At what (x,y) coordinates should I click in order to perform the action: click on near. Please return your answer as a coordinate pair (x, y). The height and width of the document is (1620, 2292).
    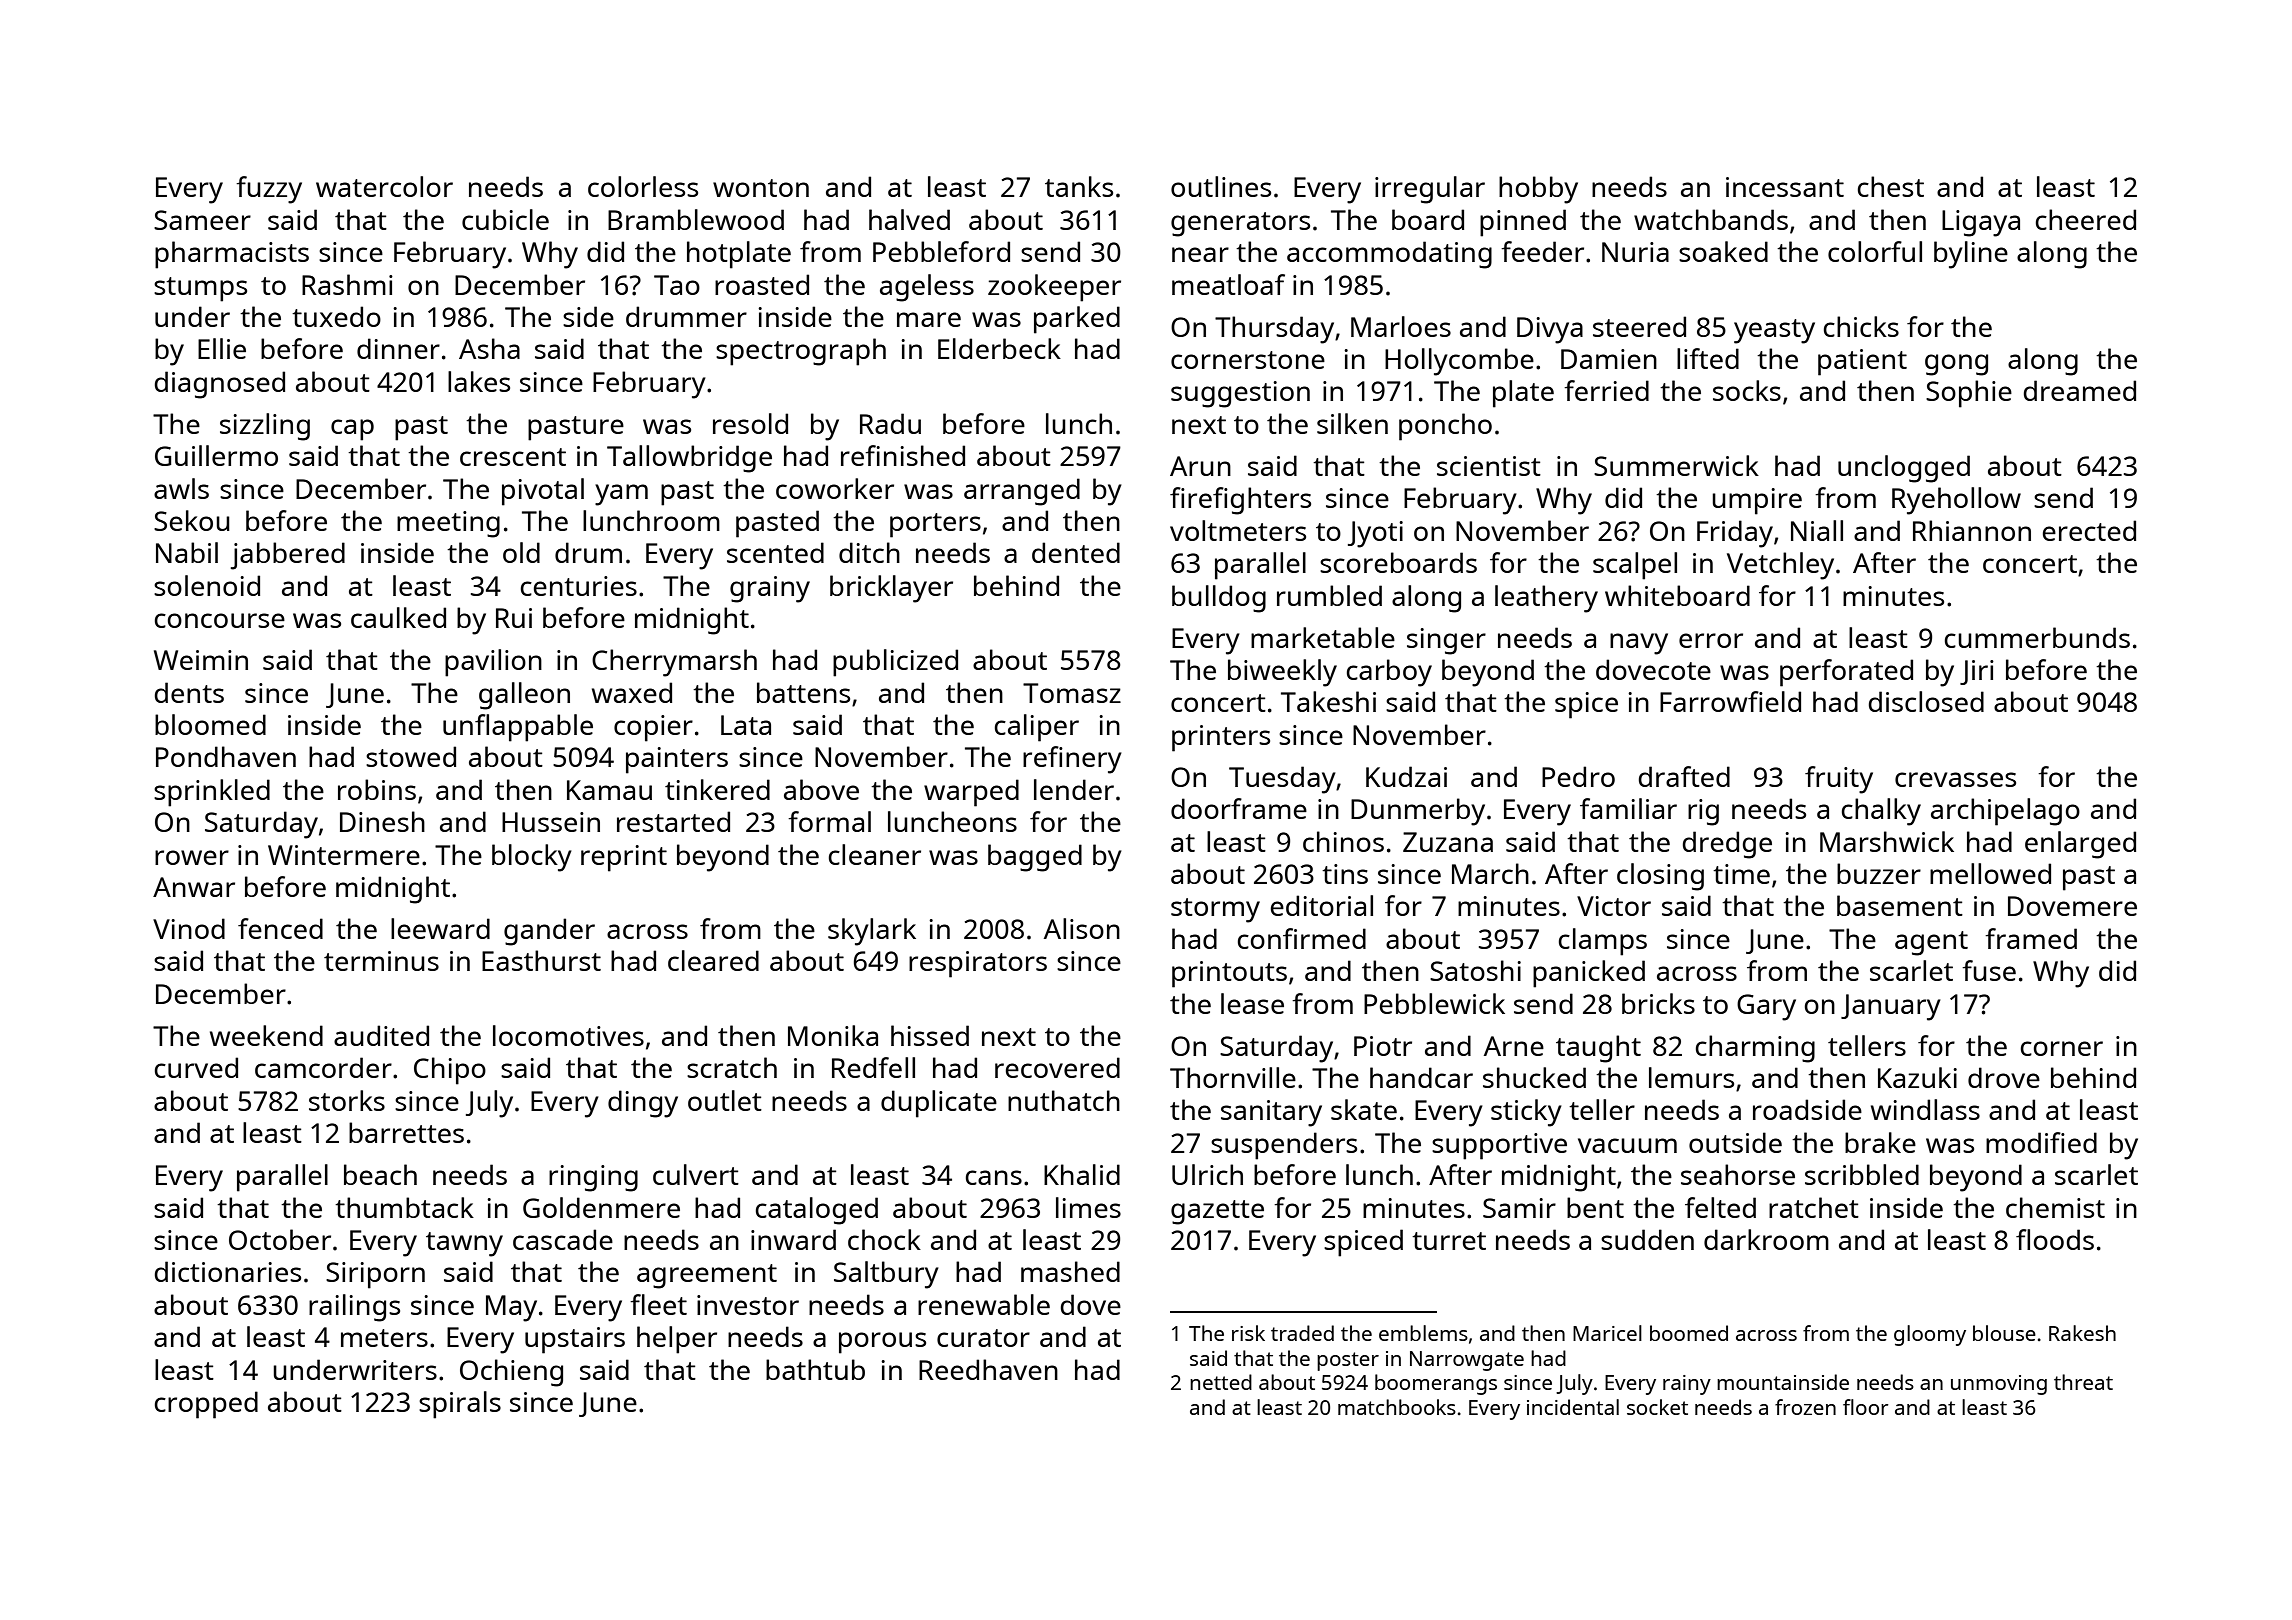
    Looking at the image, I should click on (1200, 254).
